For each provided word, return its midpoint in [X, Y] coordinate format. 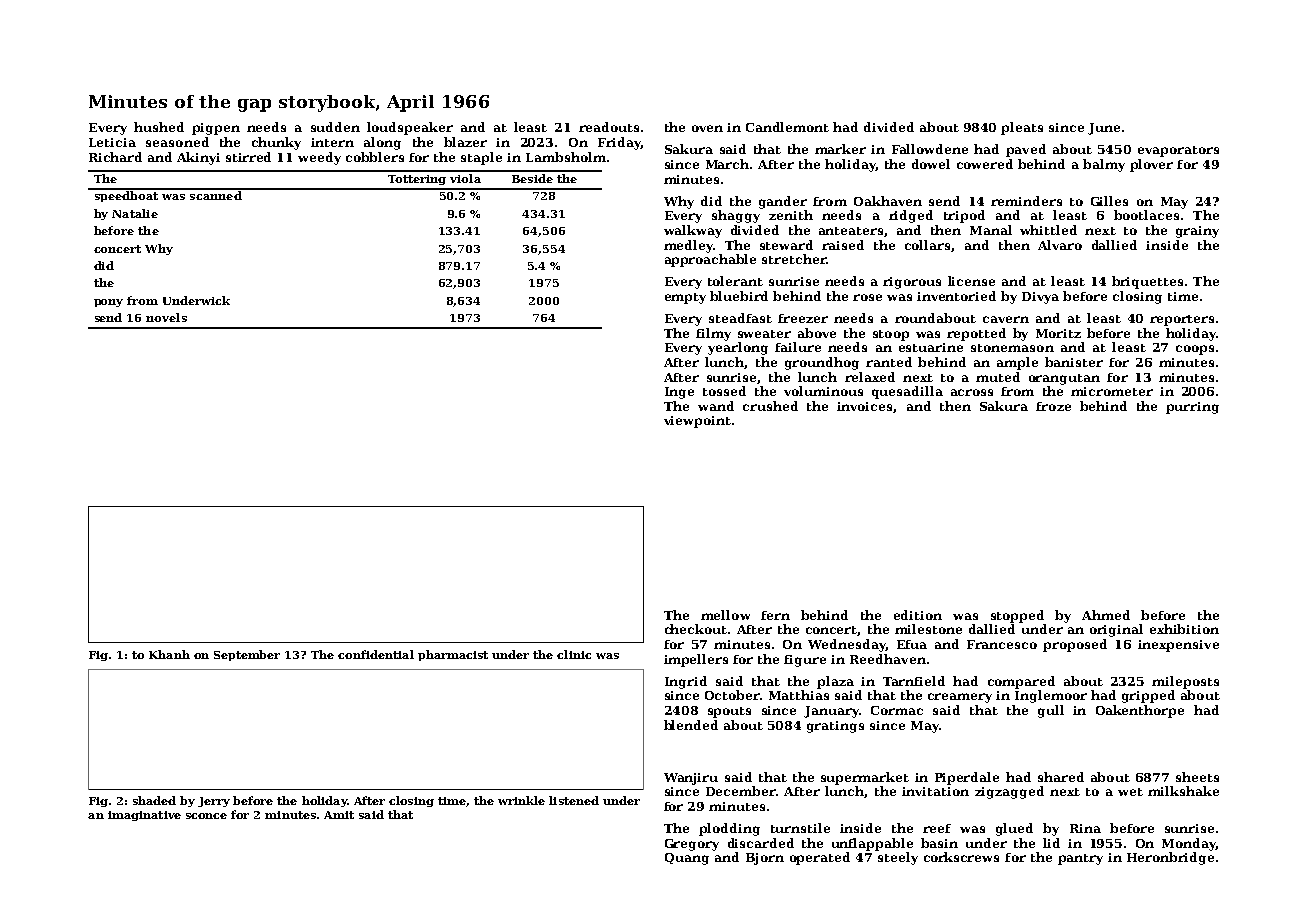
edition [918, 615]
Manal [991, 230]
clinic [574, 654]
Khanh [169, 654]
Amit [339, 815]
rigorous [912, 283]
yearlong [738, 348]
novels [166, 317]
